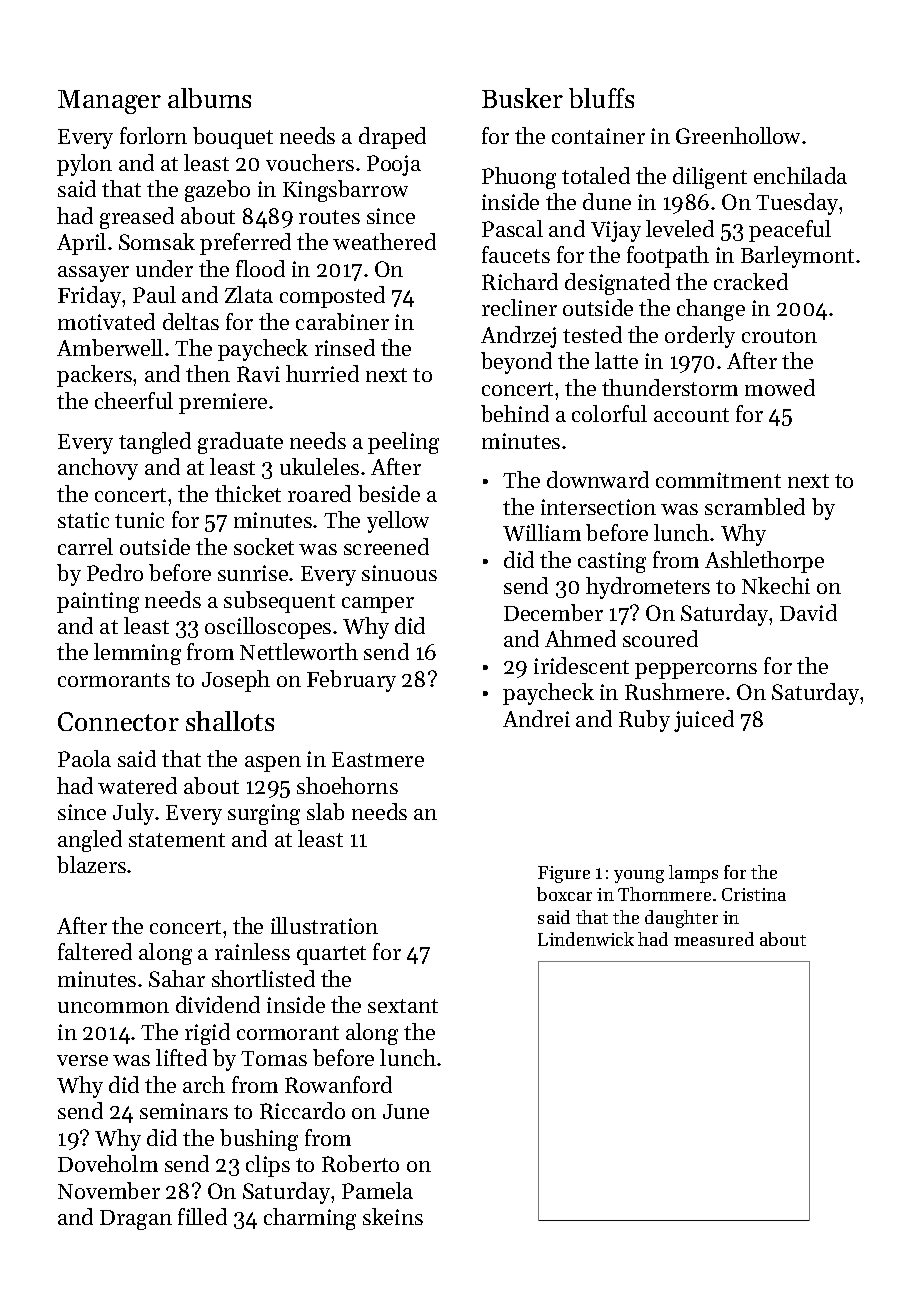 This screenshot has height=1314, width=924. What do you see at coordinates (322, 373) in the screenshot?
I see `hurried` at bounding box center [322, 373].
